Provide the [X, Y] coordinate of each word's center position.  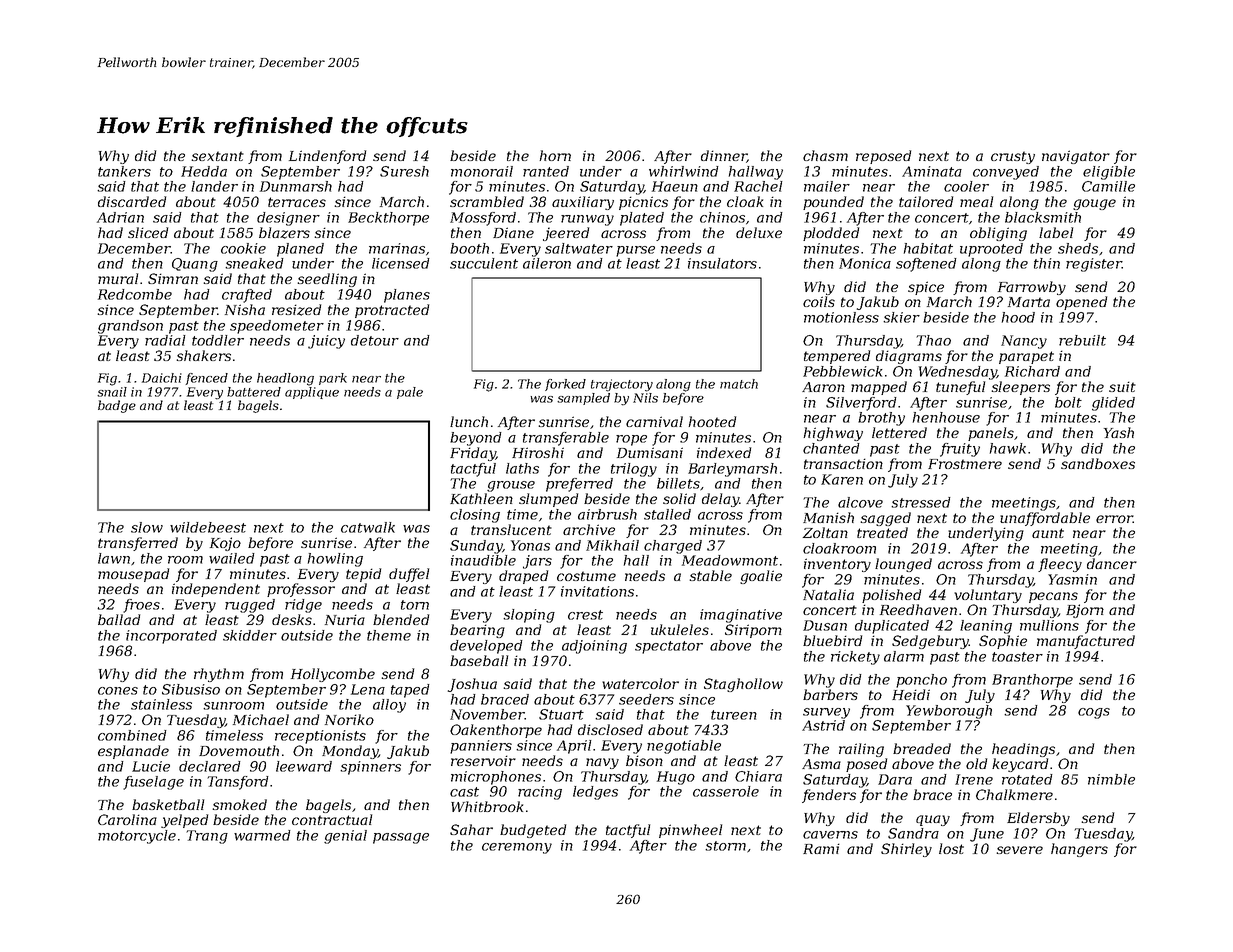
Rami [821, 848]
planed [300, 250]
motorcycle [137, 837]
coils [819, 301]
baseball [479, 660]
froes [141, 606]
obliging [998, 234]
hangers [1079, 850]
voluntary [988, 596]
